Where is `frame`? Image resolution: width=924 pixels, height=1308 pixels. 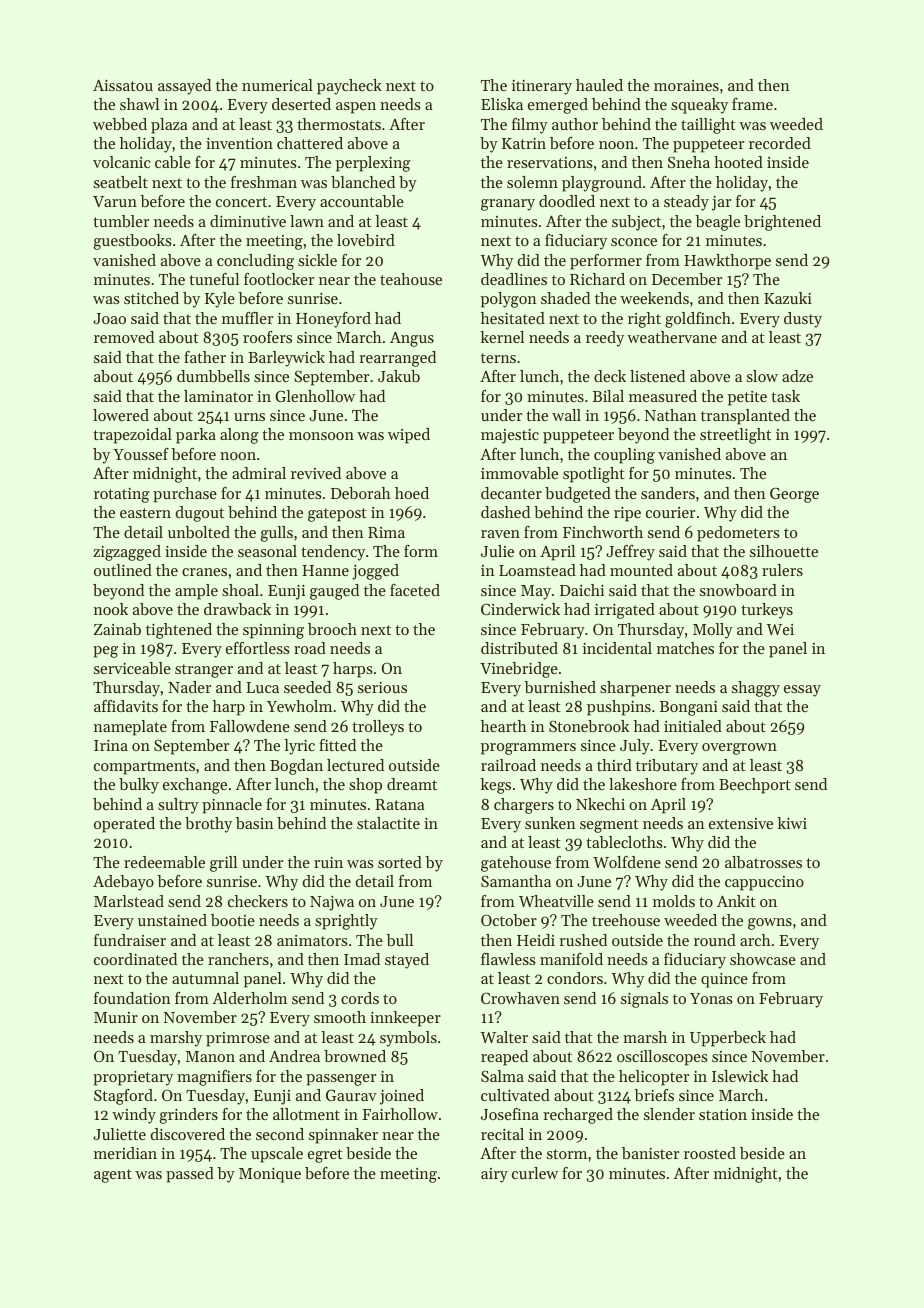 frame is located at coordinates (752, 104).
